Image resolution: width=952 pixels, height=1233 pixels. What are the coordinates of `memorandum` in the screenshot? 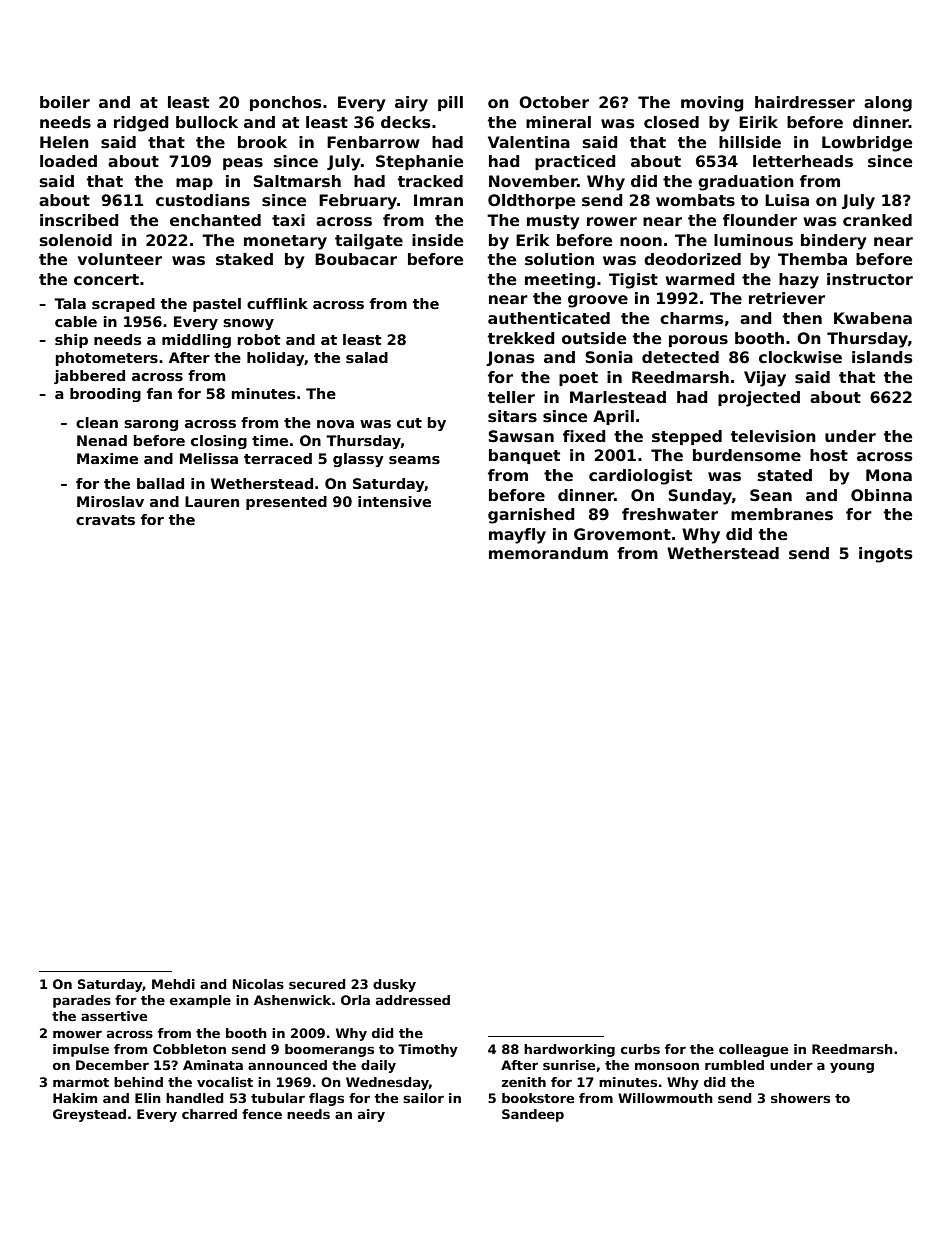 It's located at (548, 553).
